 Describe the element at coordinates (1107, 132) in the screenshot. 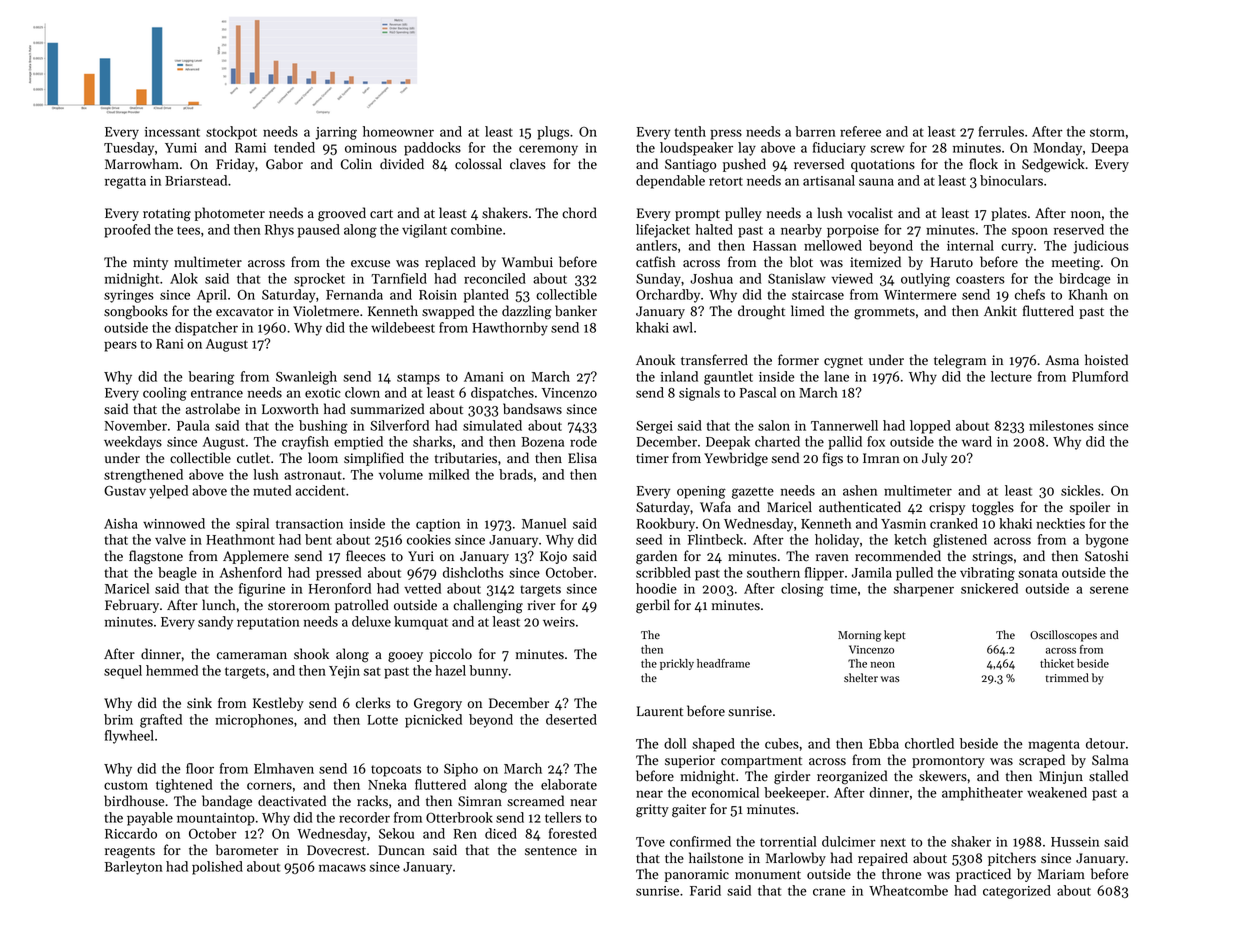

I see `storm` at that location.
